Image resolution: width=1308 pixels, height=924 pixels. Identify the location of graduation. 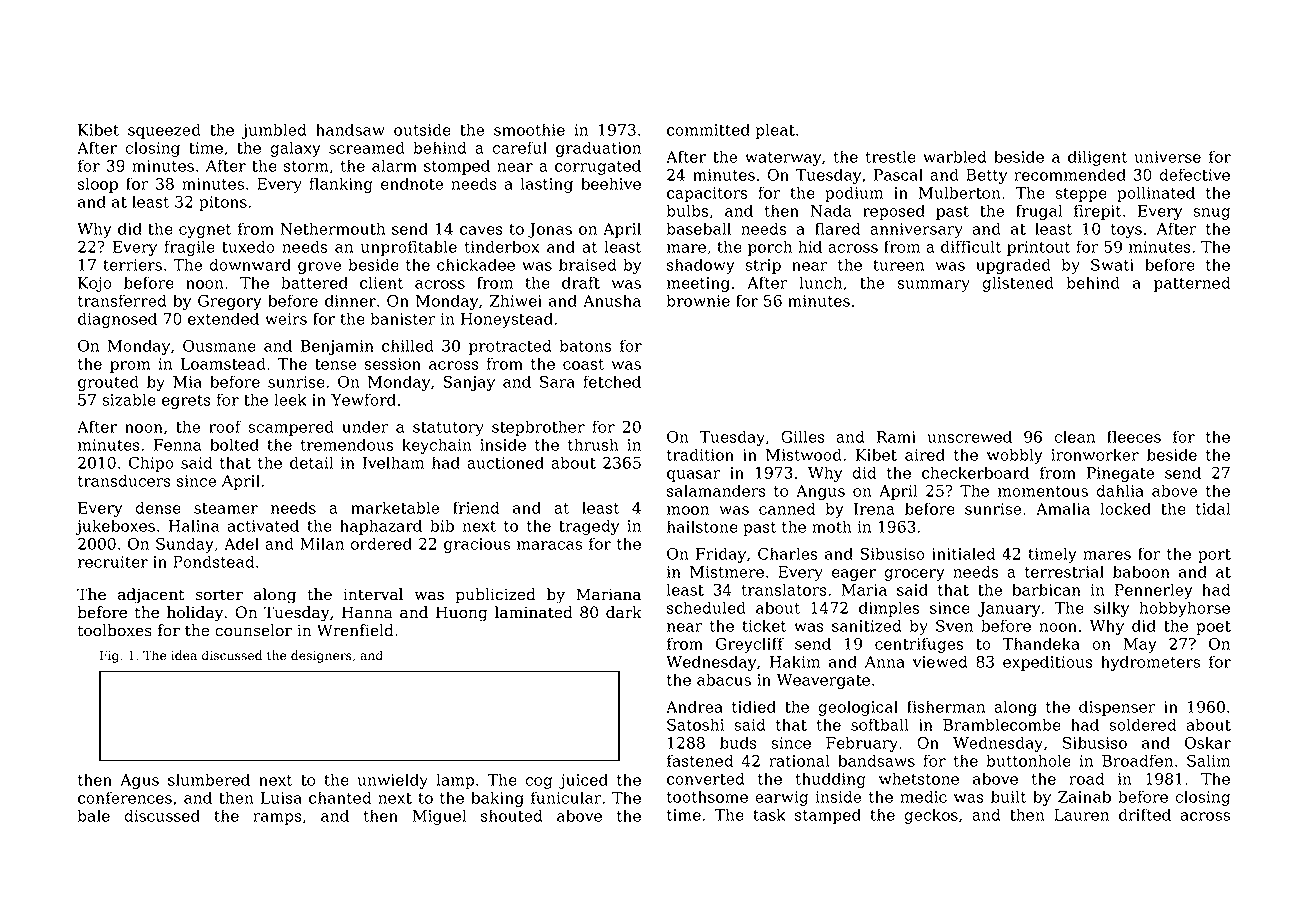
(598, 149).
